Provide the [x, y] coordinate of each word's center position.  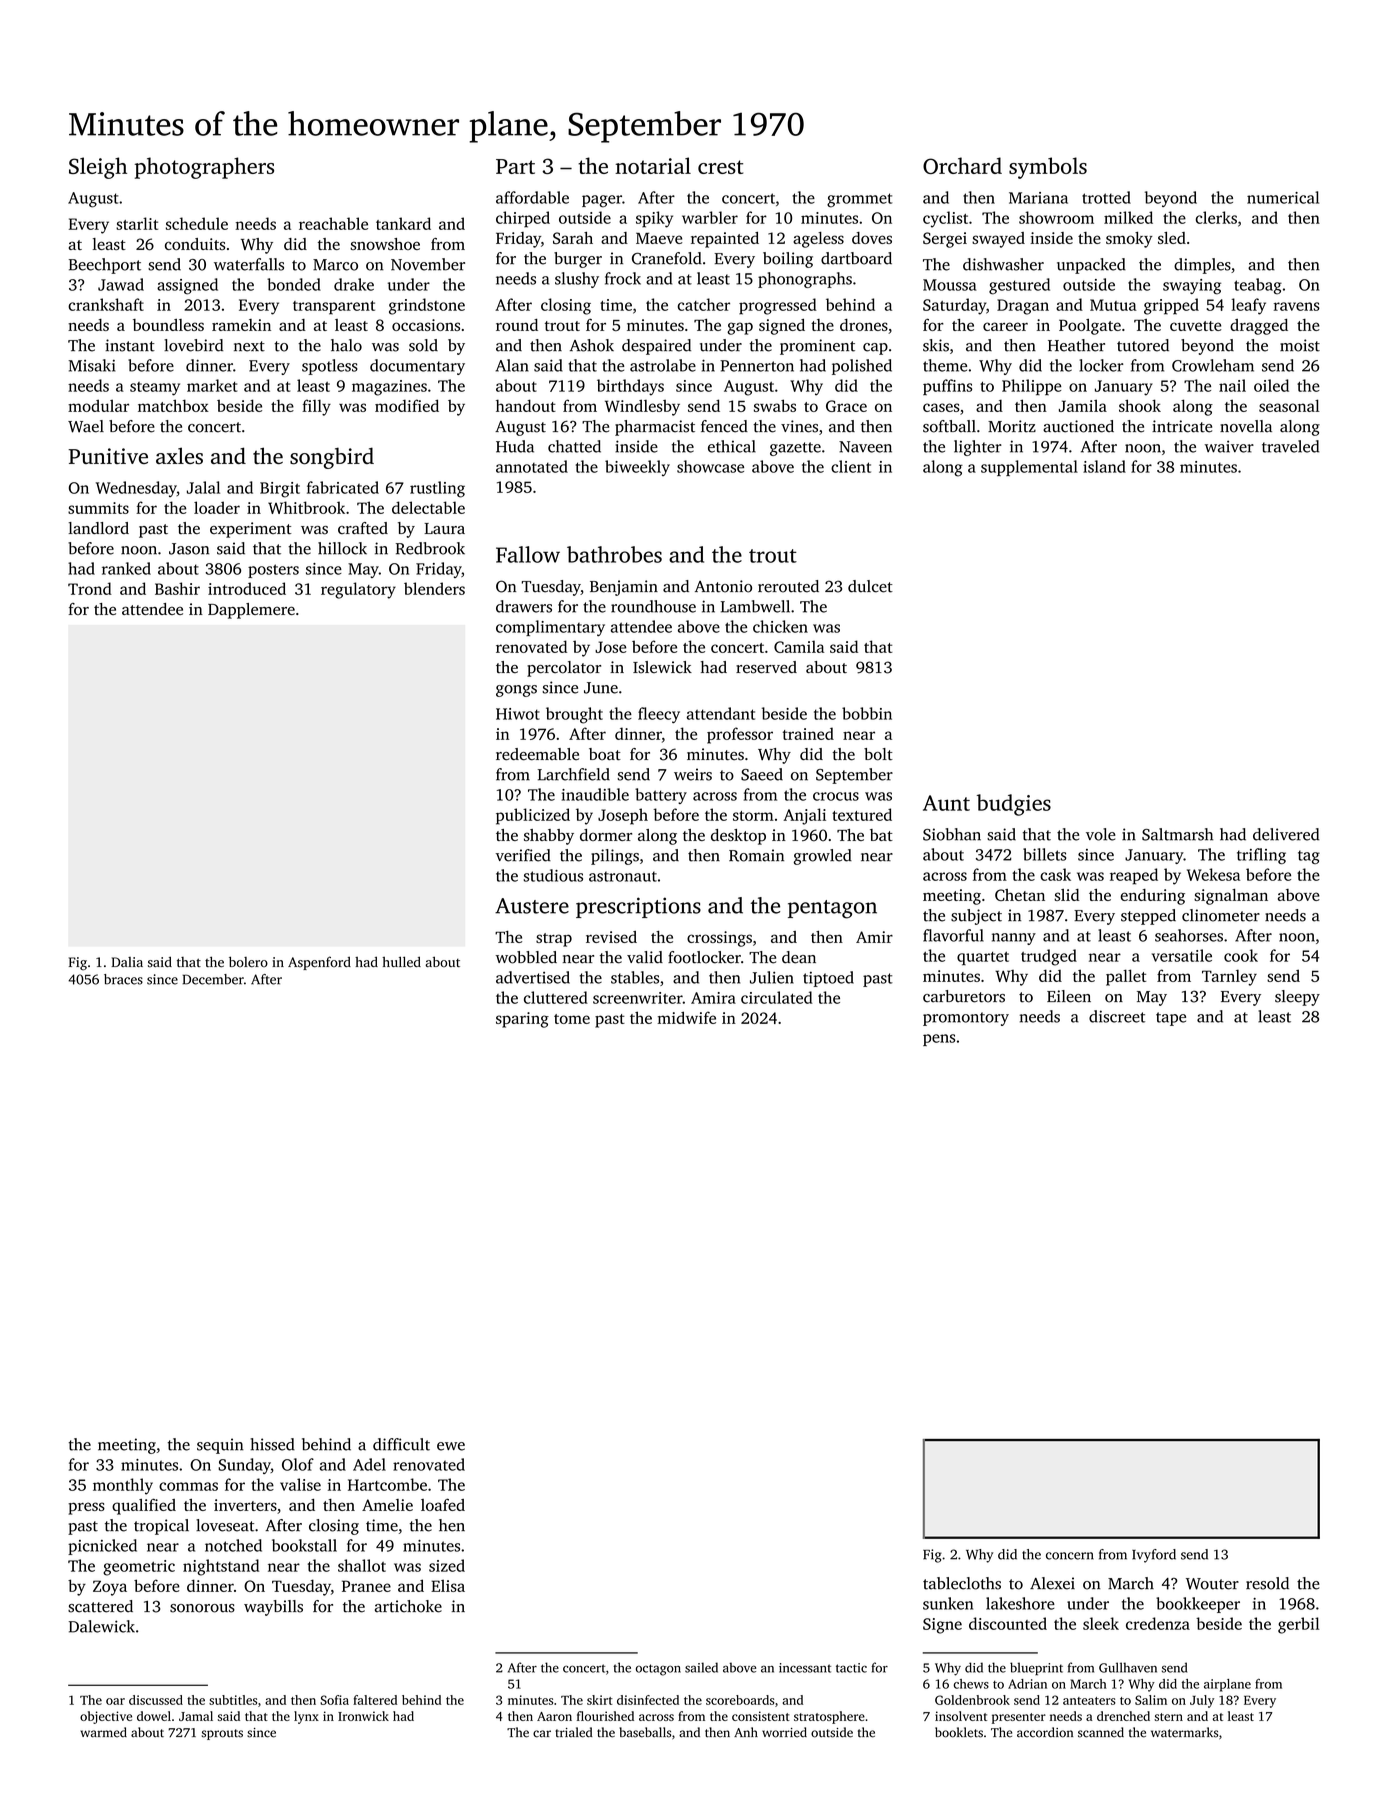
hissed [273, 1444]
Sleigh [98, 168]
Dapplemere [251, 611]
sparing [522, 1020]
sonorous [202, 1608]
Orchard [962, 165]
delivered [1286, 834]
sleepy [1297, 998]
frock [623, 278]
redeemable [537, 754]
